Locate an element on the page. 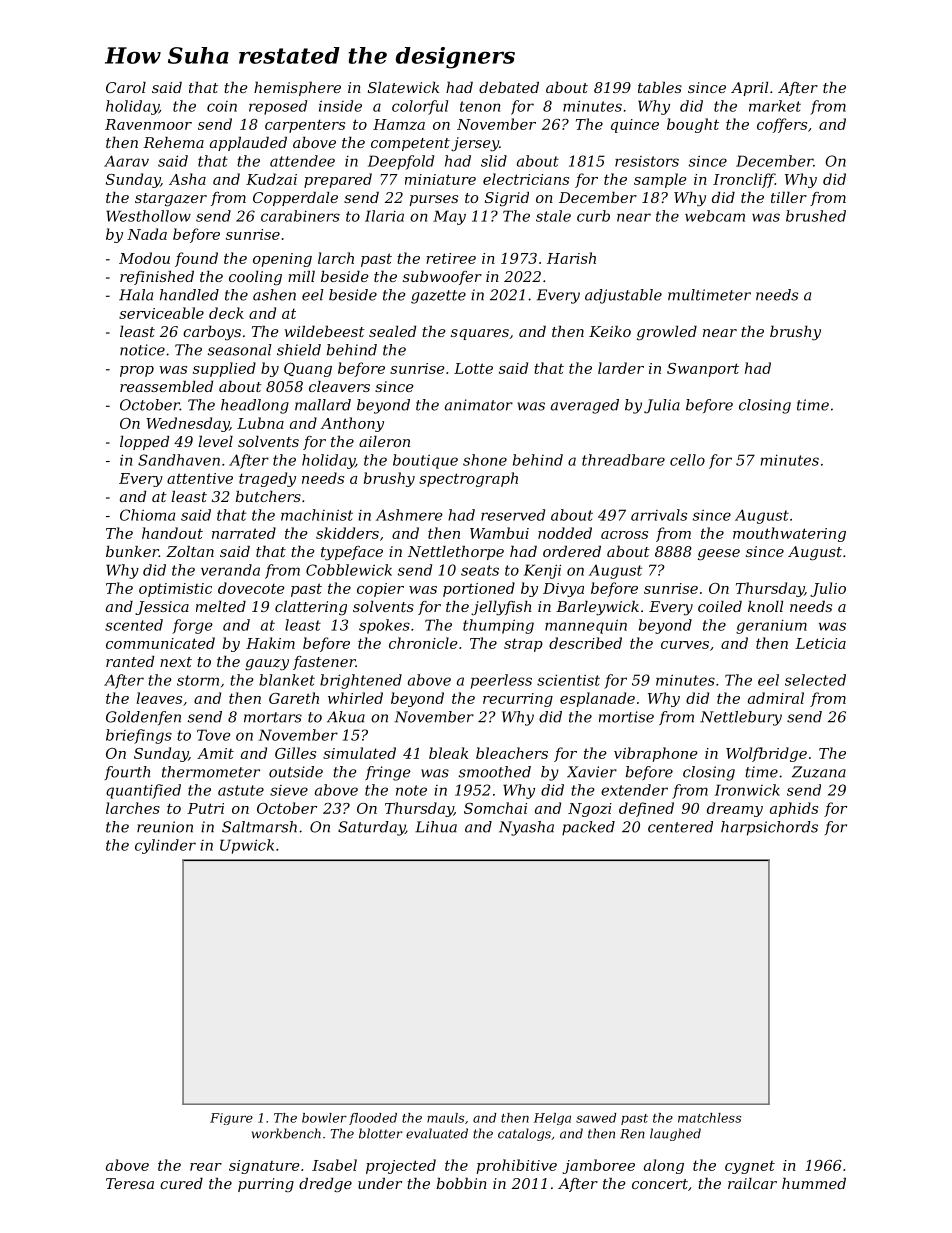  Carol is located at coordinates (126, 87).
